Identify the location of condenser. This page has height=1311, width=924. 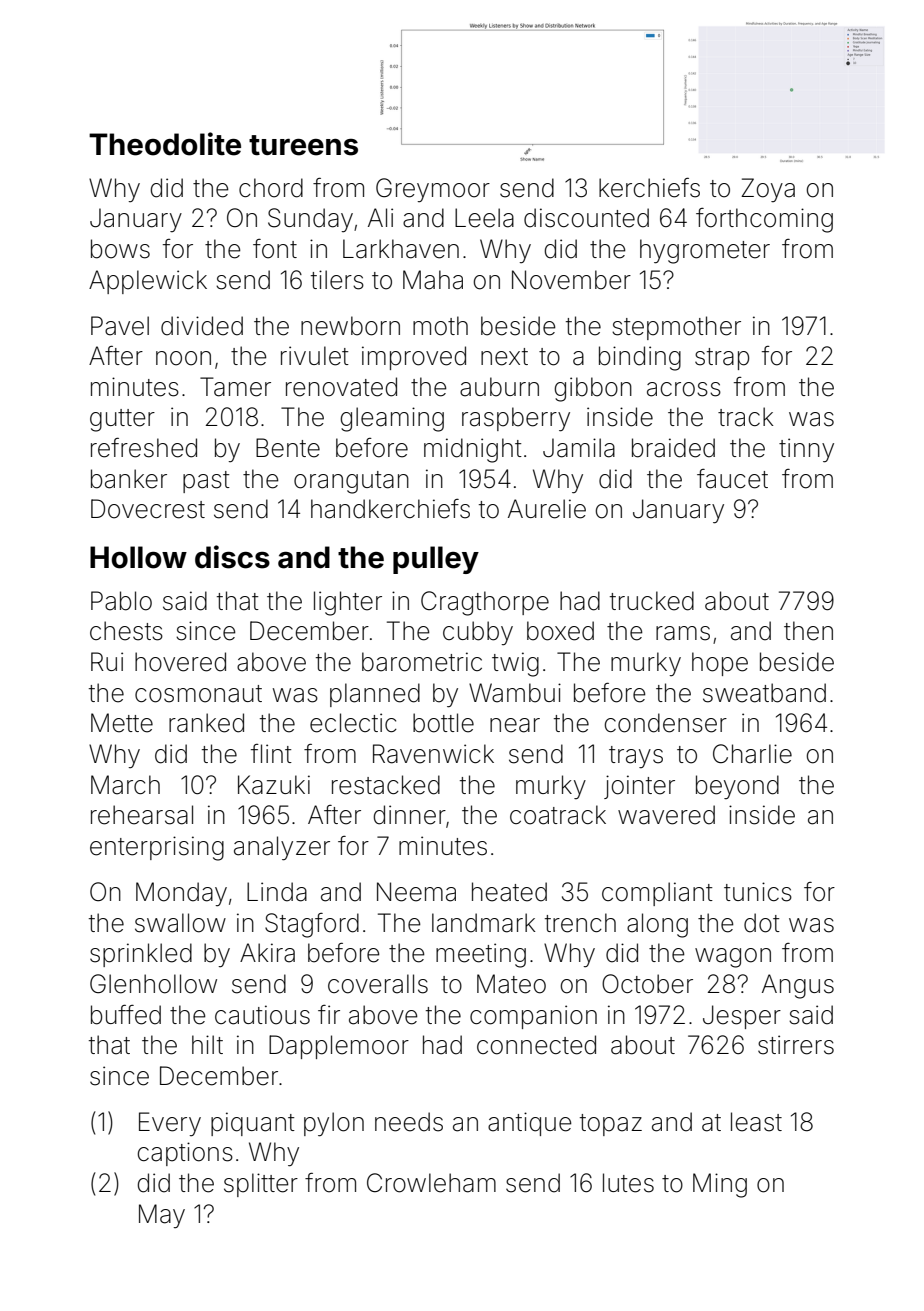
(666, 723).
